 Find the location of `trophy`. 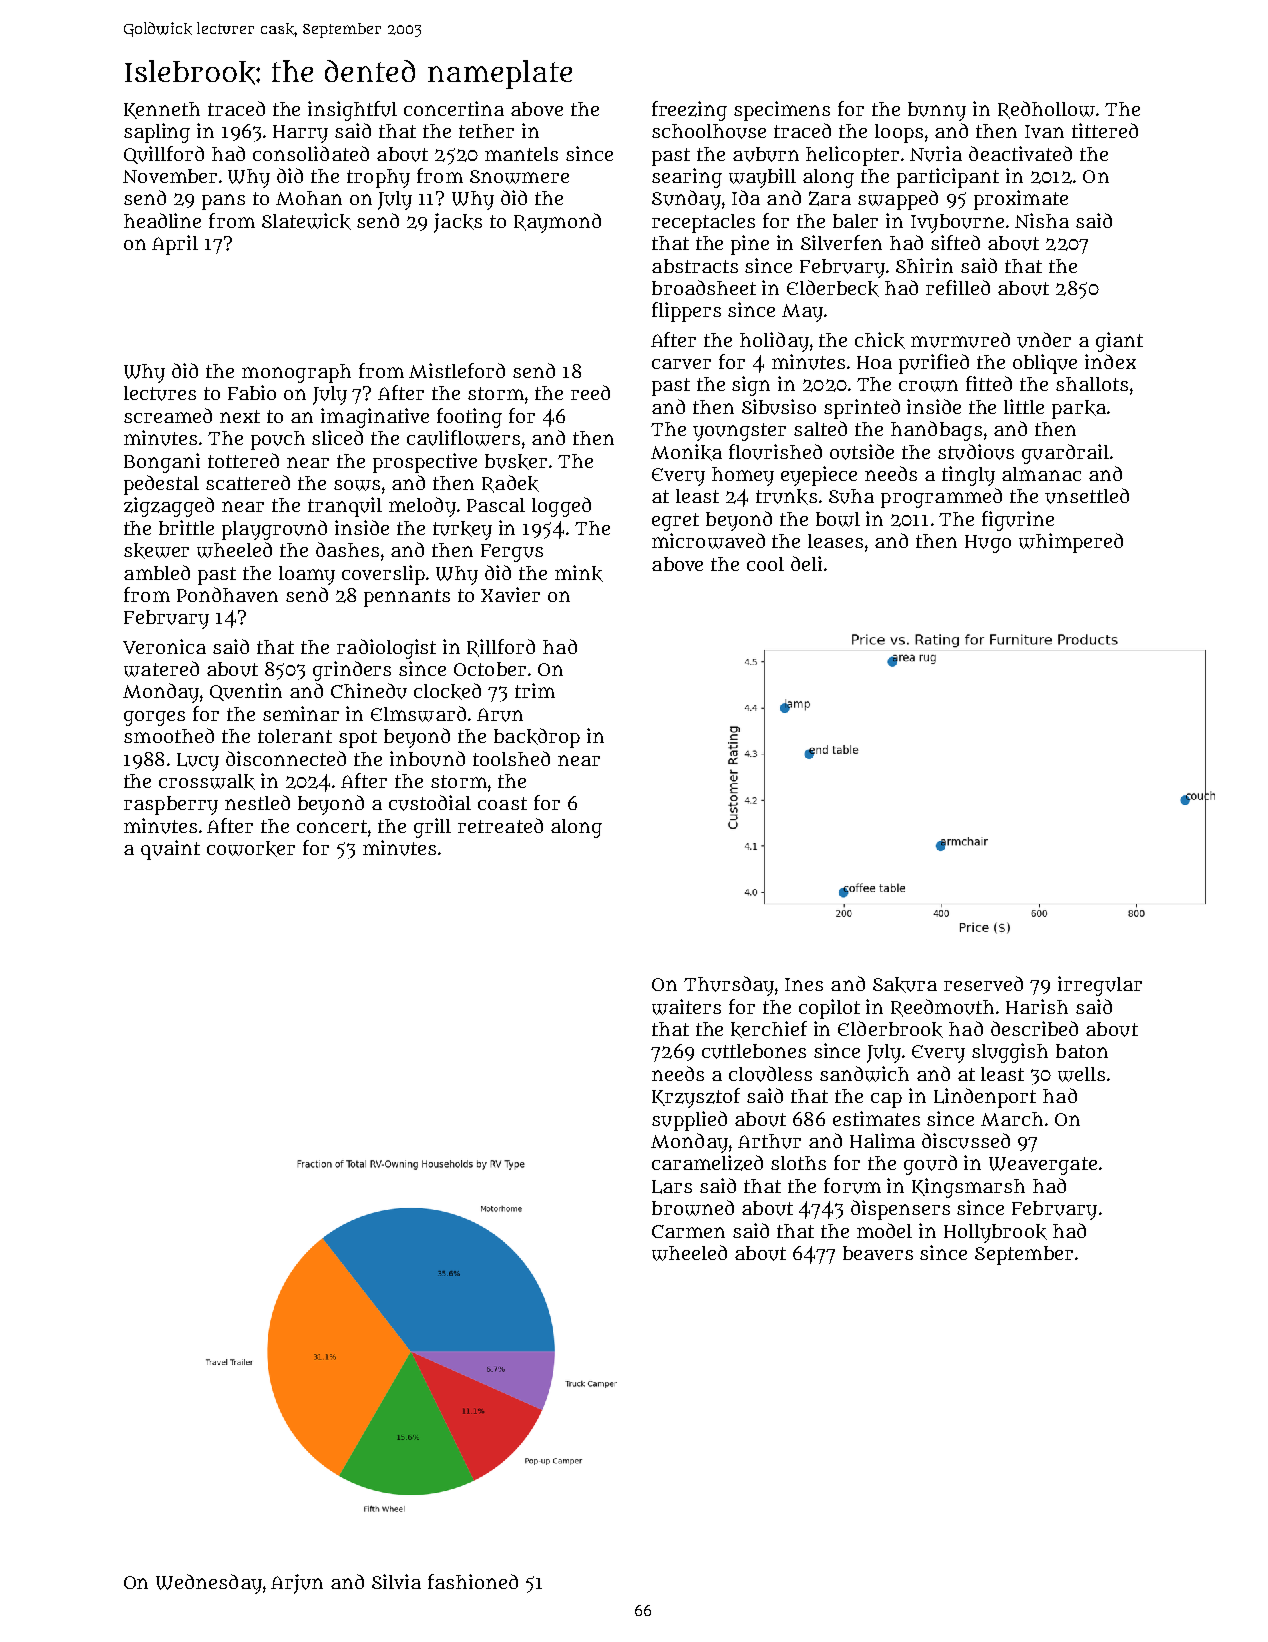

trophy is located at coordinates (378, 178).
